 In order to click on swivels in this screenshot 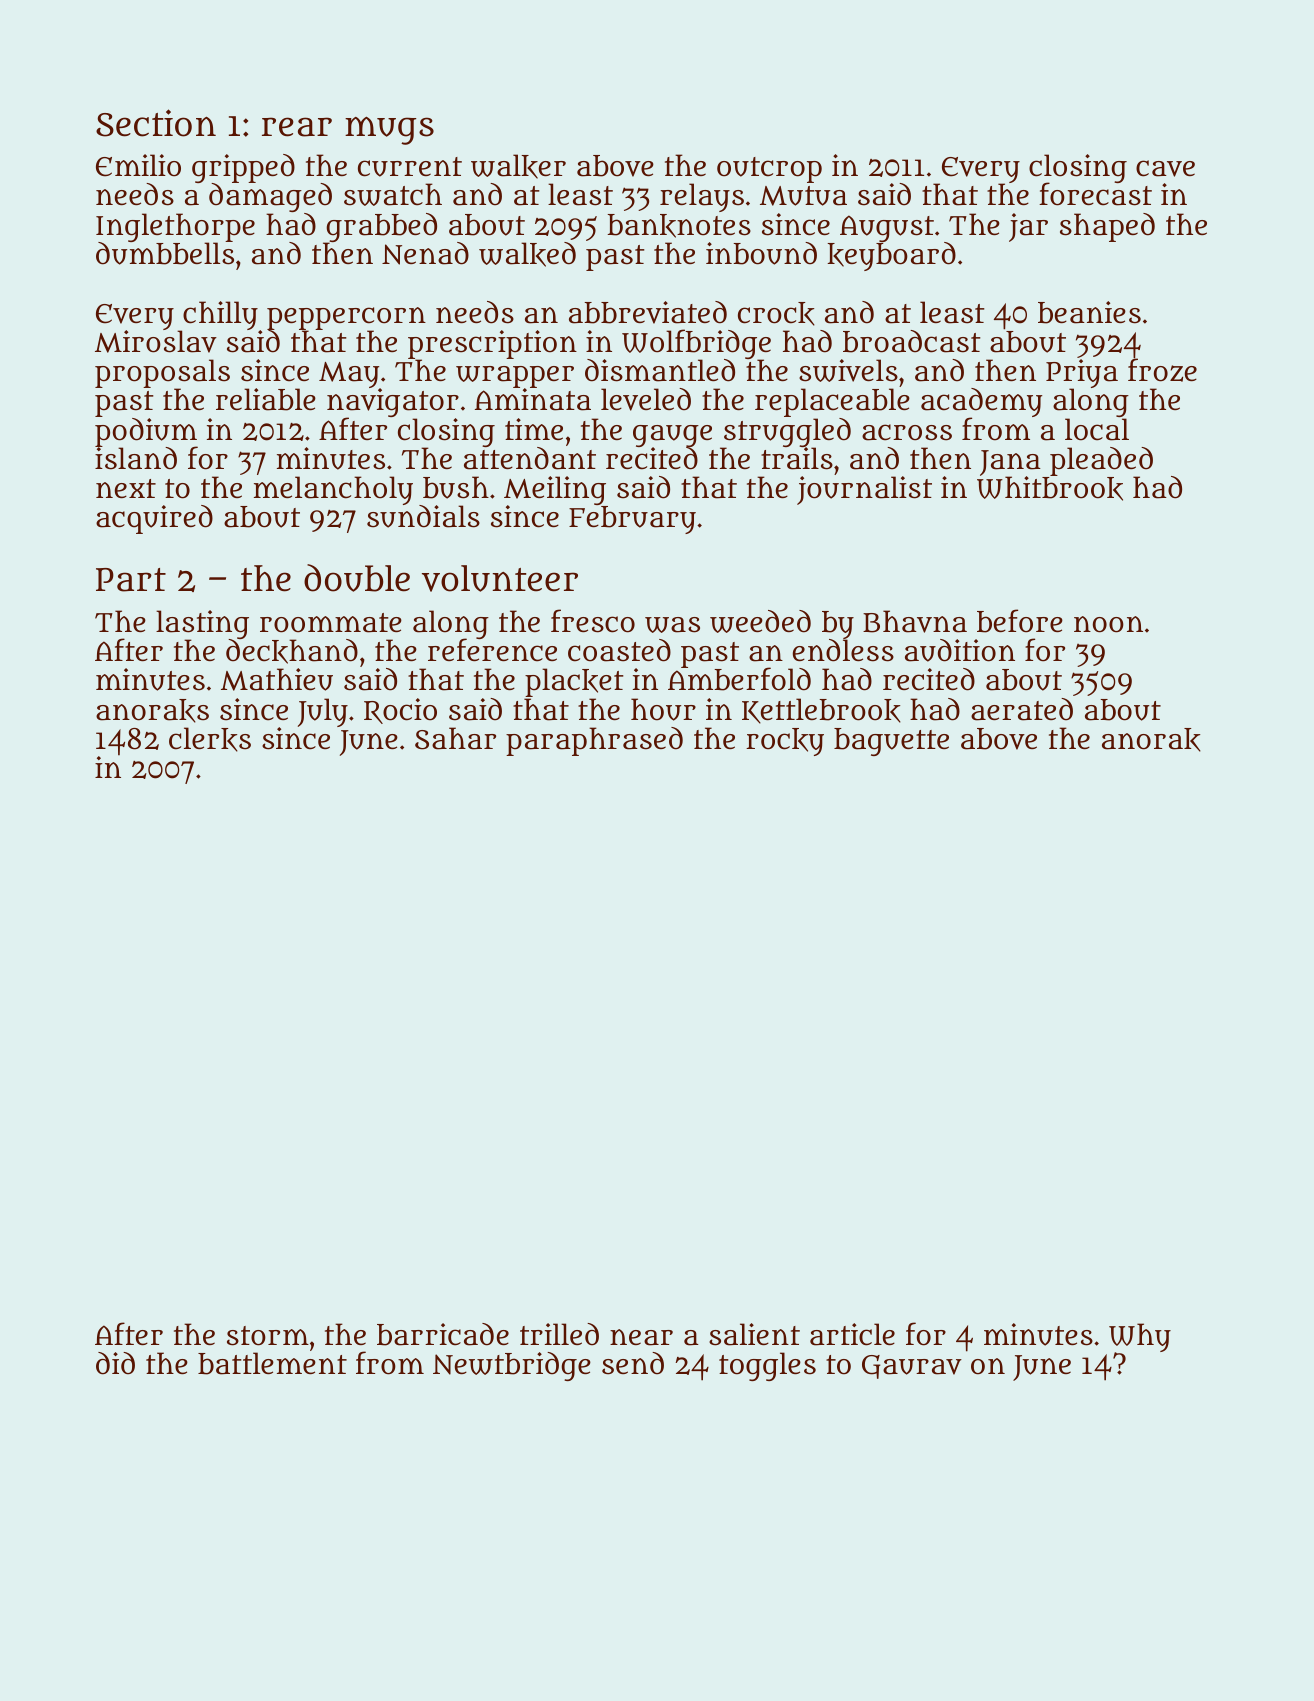, I will do `click(848, 370)`.
